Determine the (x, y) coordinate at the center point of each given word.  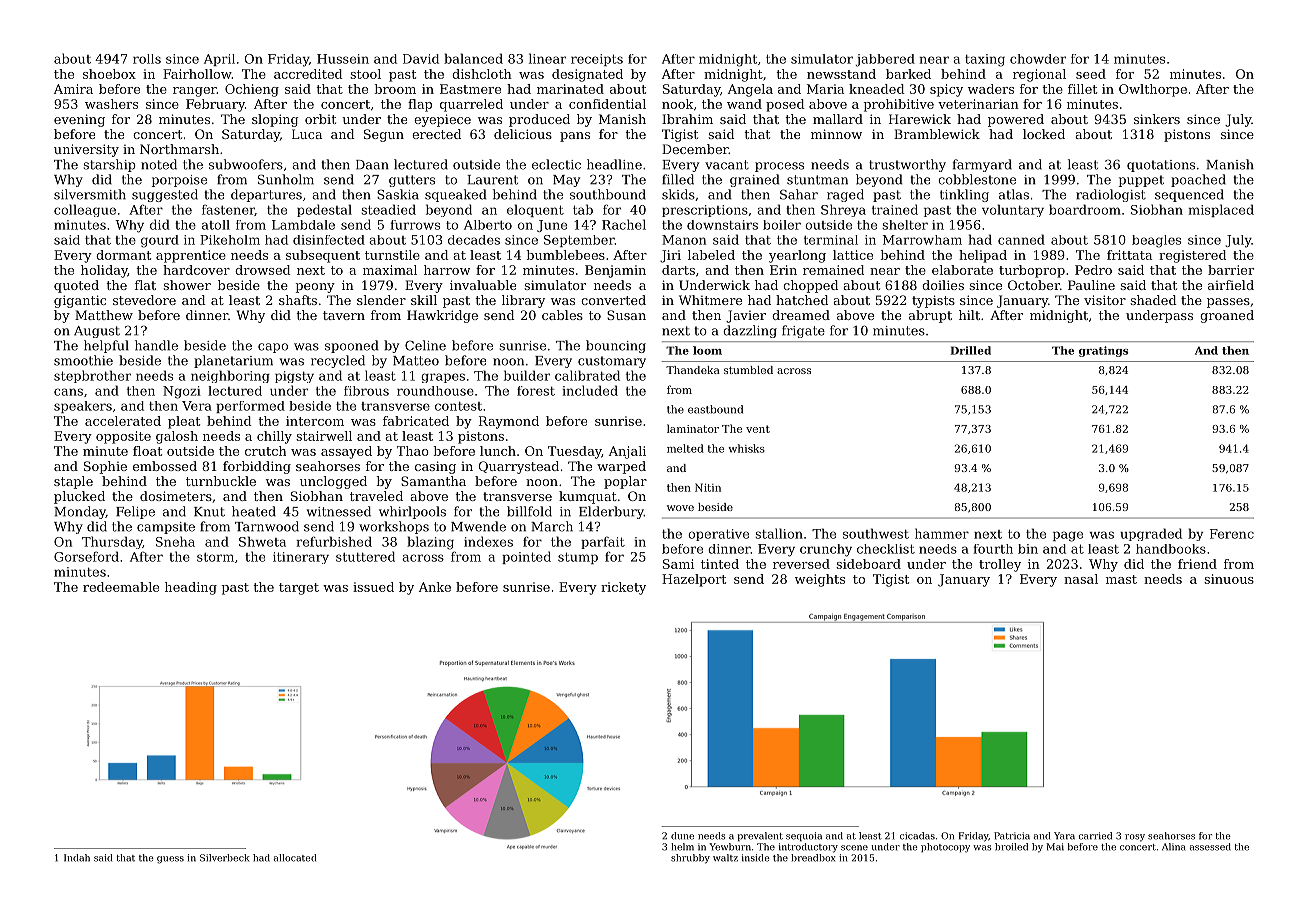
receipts (597, 60)
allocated (295, 858)
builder (527, 375)
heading (191, 588)
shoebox (109, 74)
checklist (886, 549)
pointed (526, 557)
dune (682, 836)
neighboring (230, 376)
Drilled (970, 350)
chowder (1038, 59)
